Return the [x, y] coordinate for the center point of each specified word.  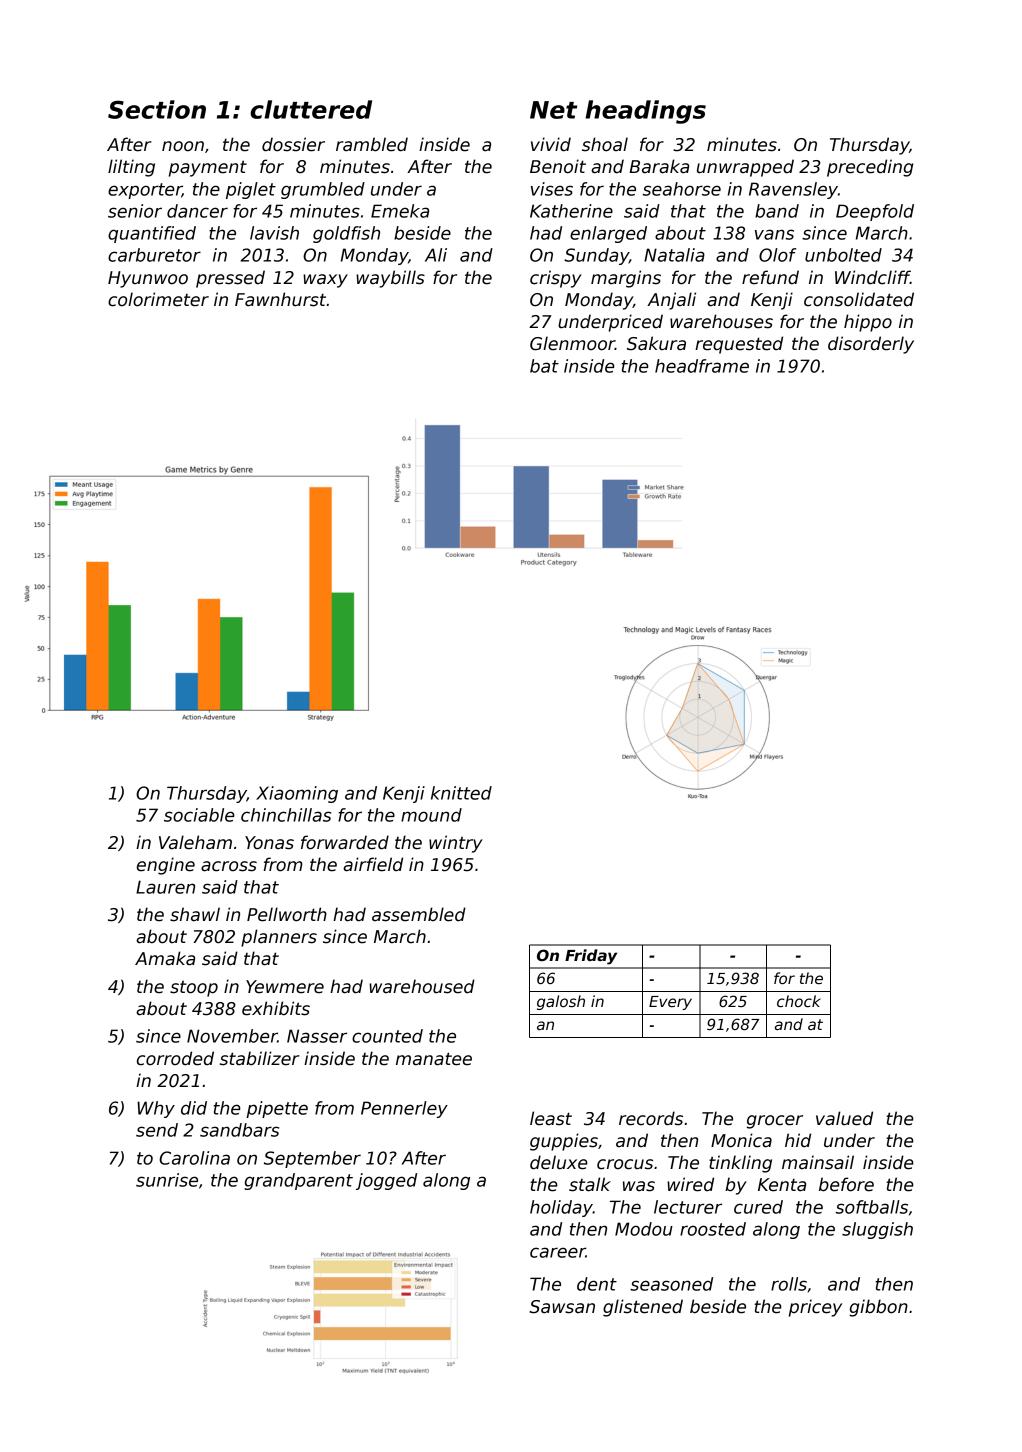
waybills [390, 279]
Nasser [317, 1036]
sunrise [167, 1180]
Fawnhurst [280, 299]
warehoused [422, 986]
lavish [274, 233]
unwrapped [745, 168]
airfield [373, 864]
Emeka [400, 211]
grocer [775, 1122]
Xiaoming [297, 794]
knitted [461, 793]
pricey [815, 1308]
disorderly [871, 345]
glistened [643, 1308]
